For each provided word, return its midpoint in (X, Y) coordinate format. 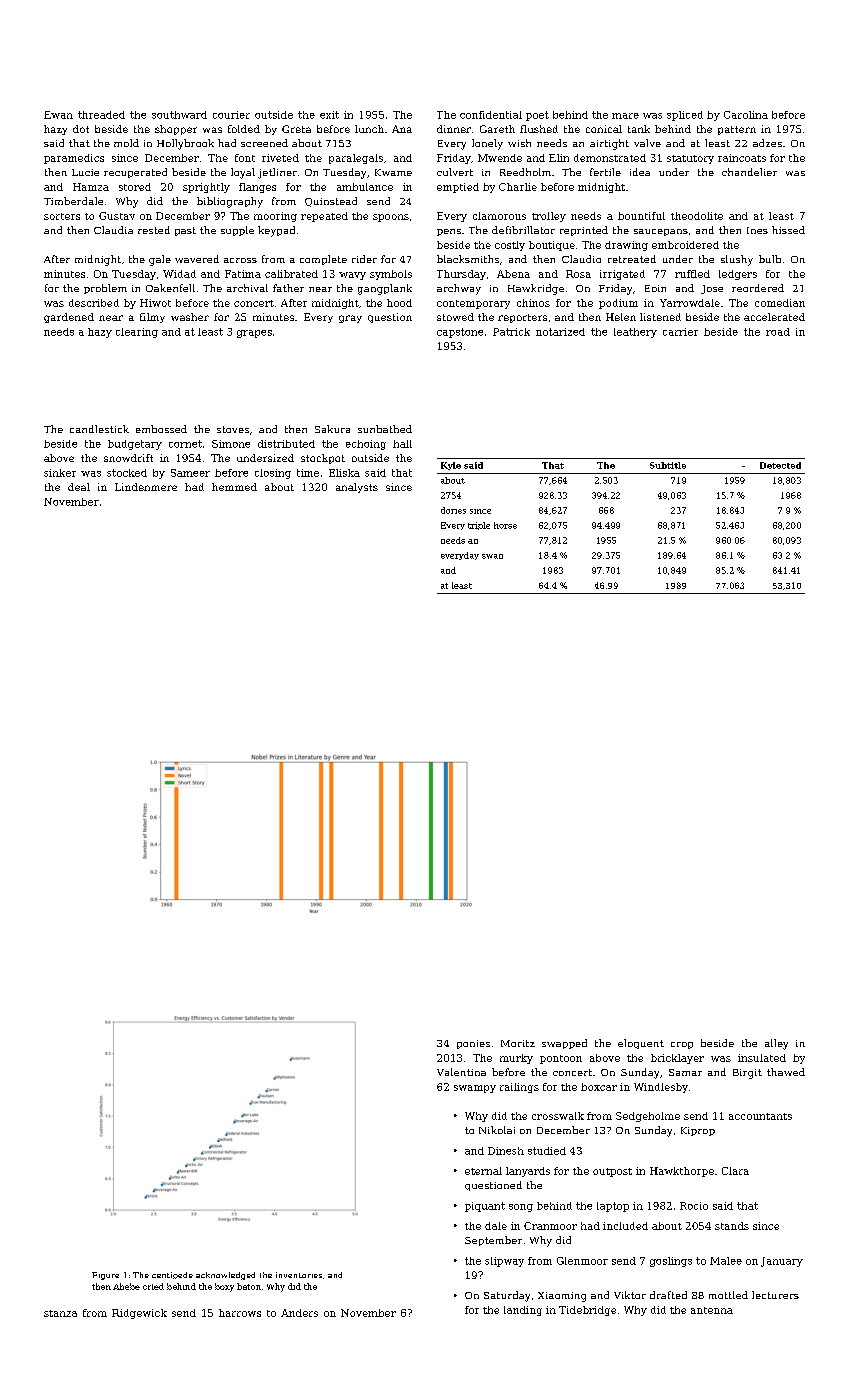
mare (625, 116)
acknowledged (225, 1276)
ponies (473, 1044)
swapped (564, 1044)
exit (329, 115)
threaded (101, 115)
